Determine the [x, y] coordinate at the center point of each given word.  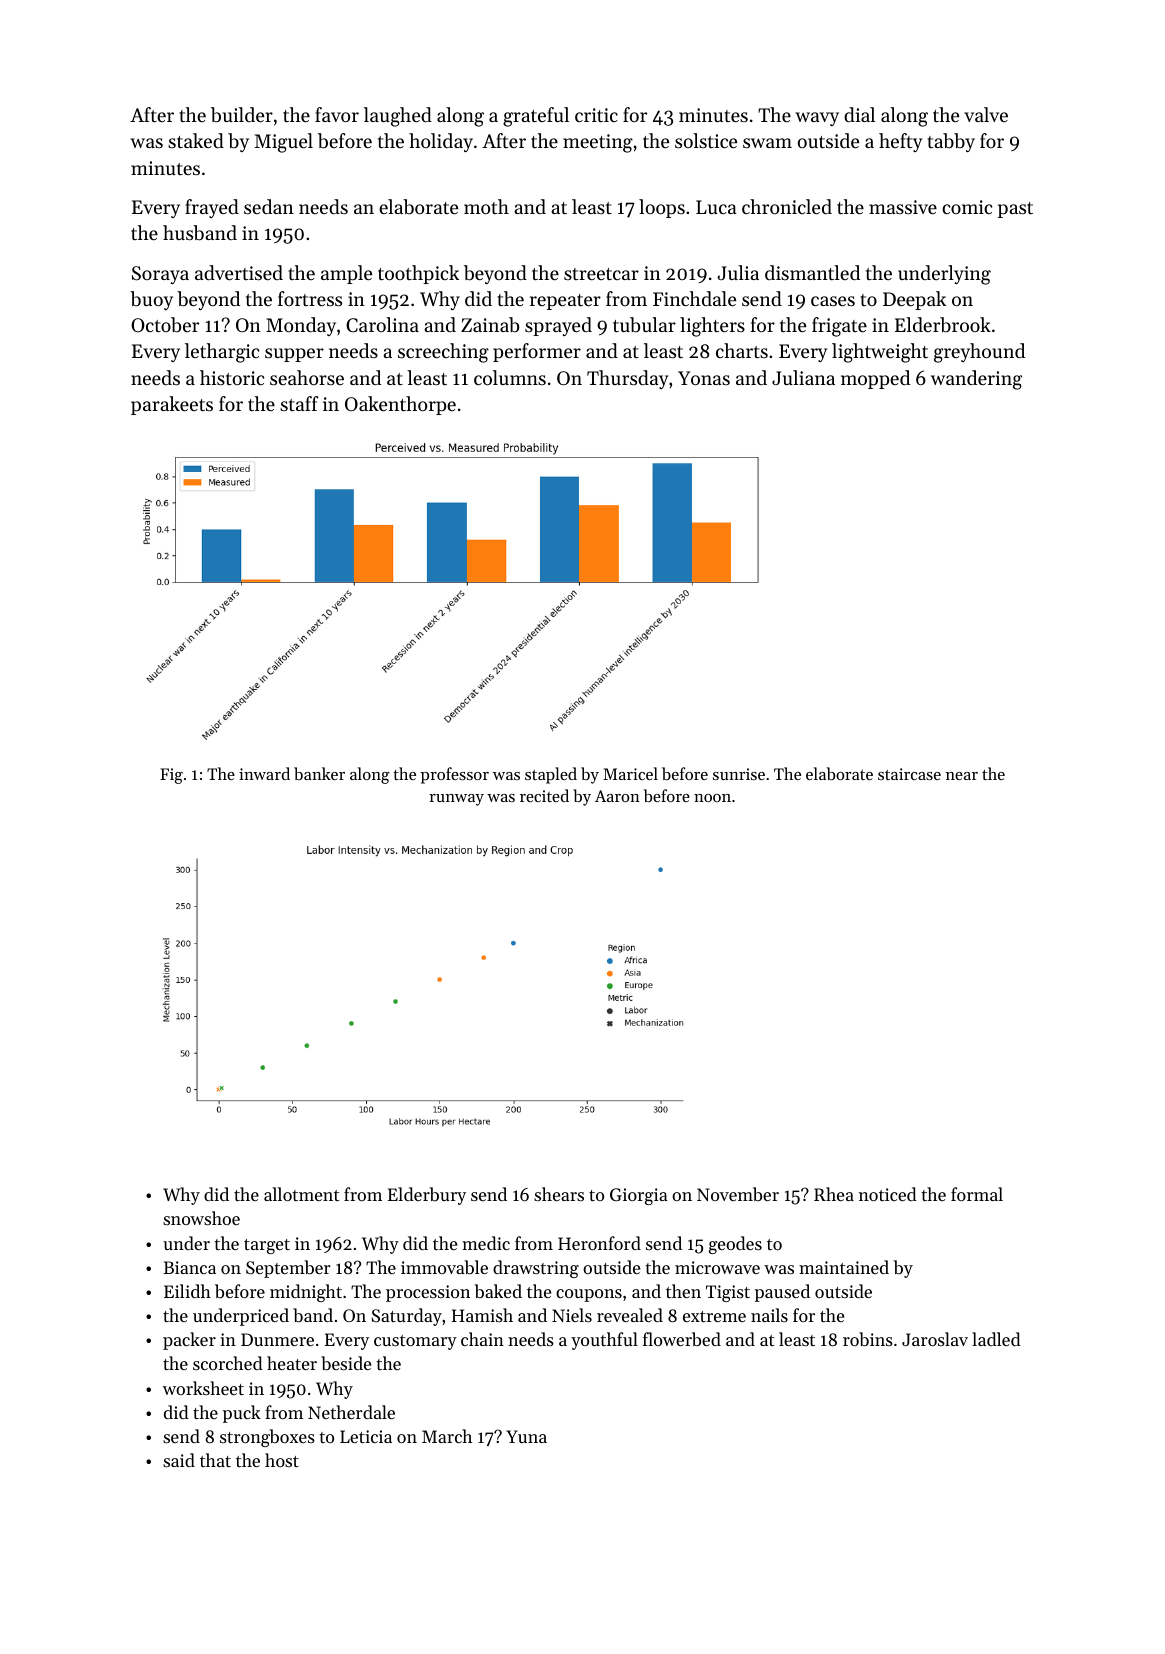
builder [242, 115]
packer [189, 1341]
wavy [817, 119]
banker [319, 773]
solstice [706, 140]
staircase [909, 774]
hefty [900, 142]
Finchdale [694, 298]
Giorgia [639, 1196]
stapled [551, 775]
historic [232, 377]
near [962, 776]
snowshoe [201, 1218]
